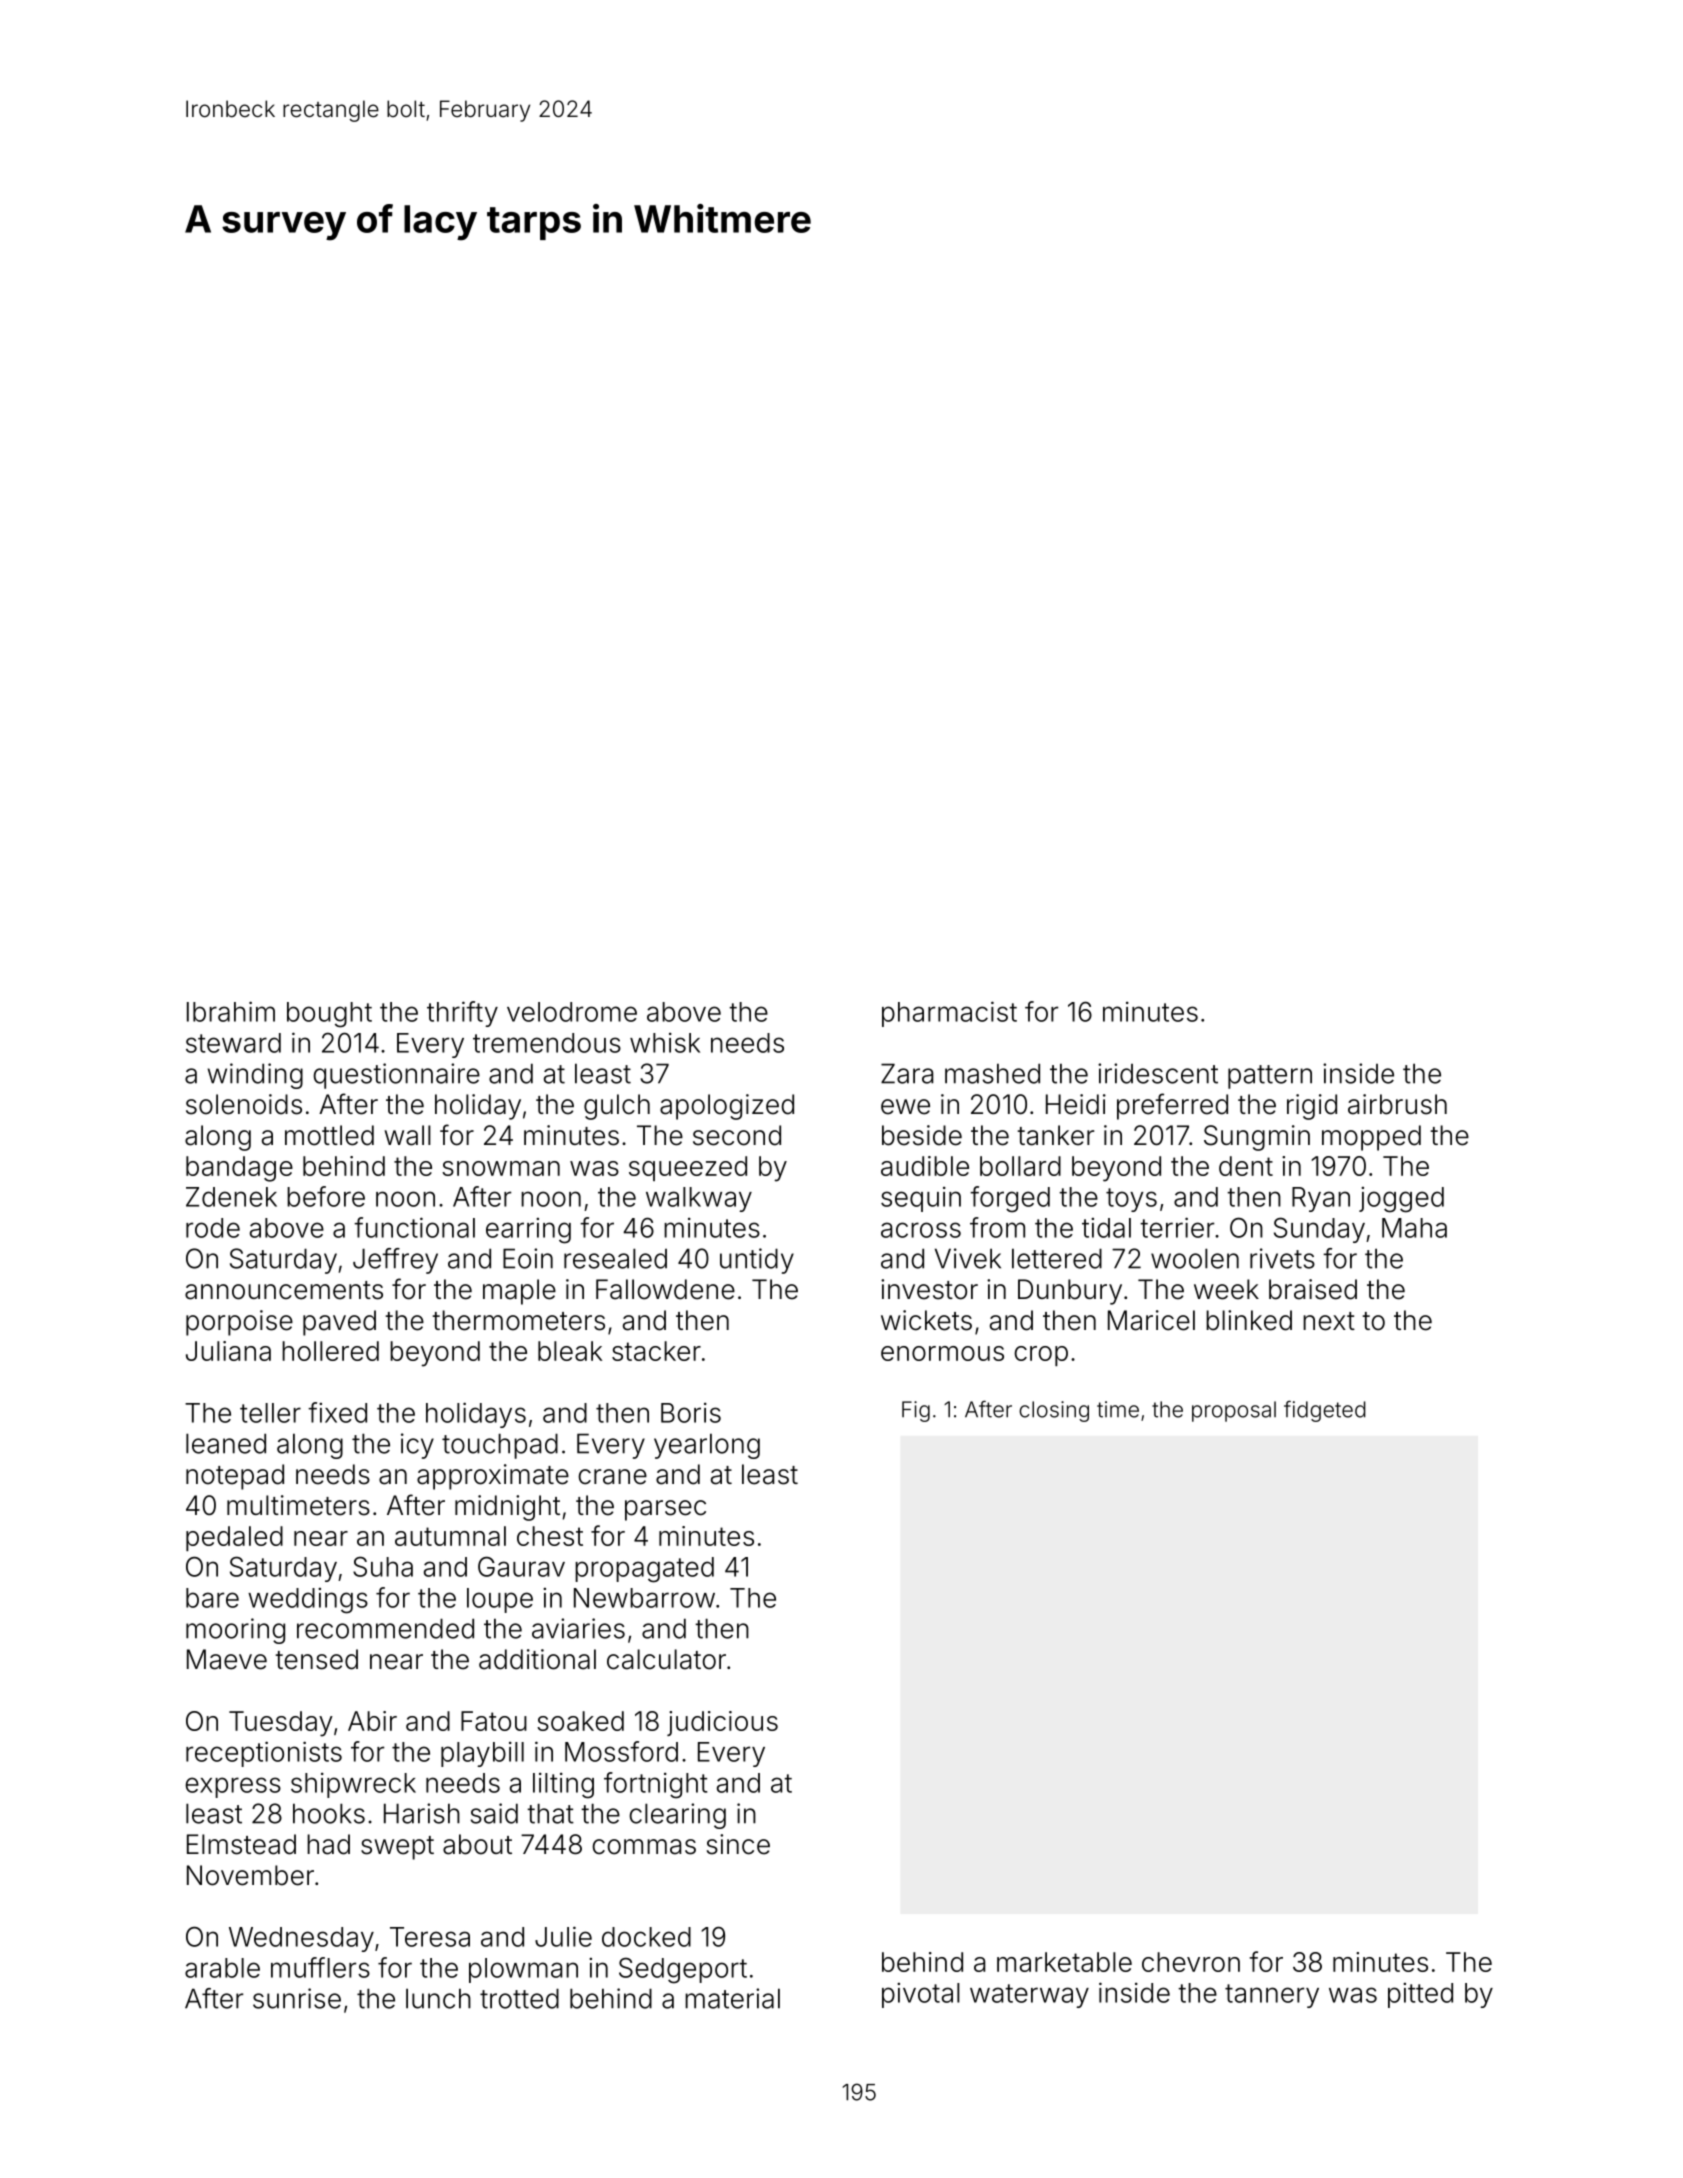  I want to click on pivotal, so click(921, 1995).
